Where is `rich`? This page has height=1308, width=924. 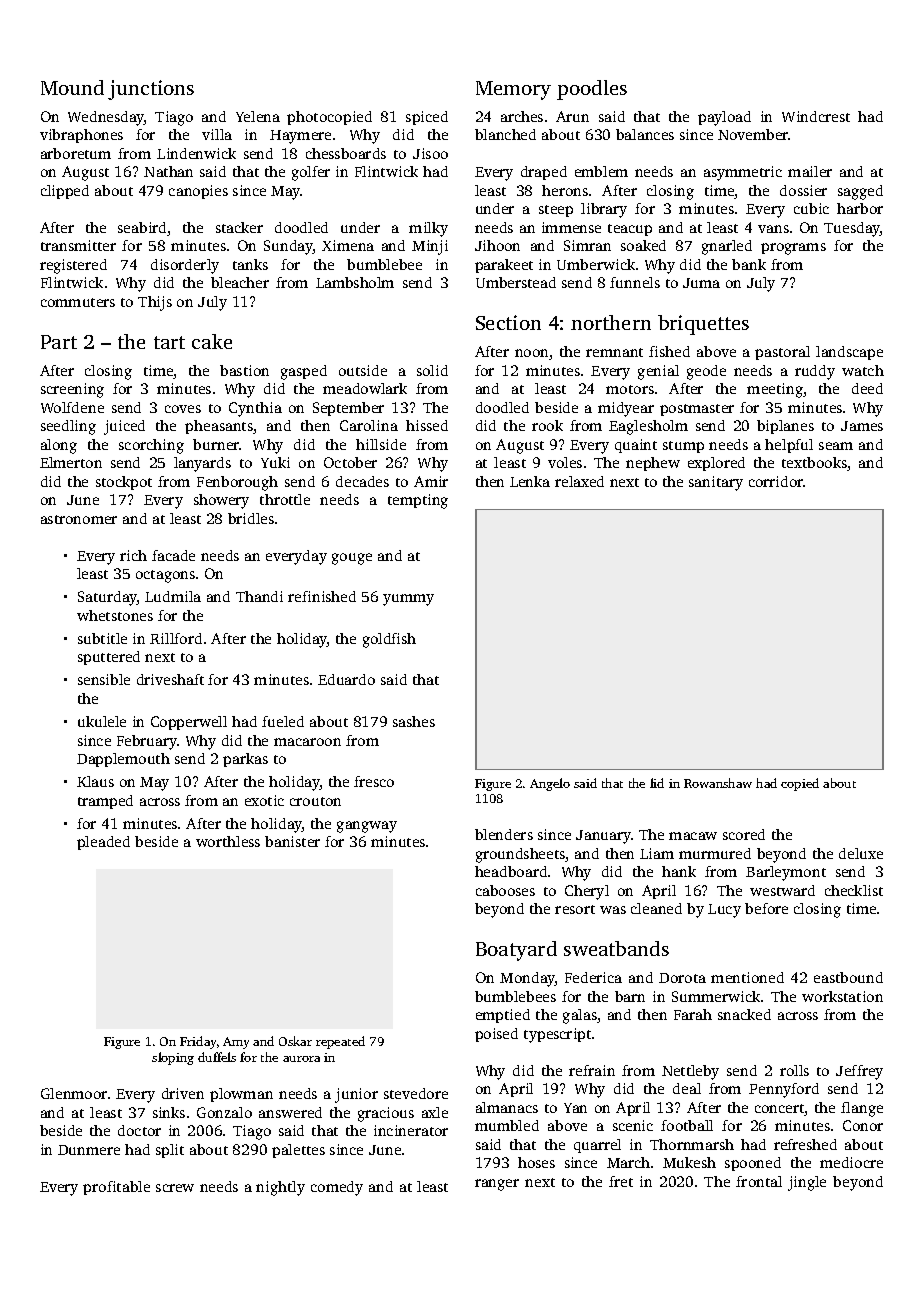
rich is located at coordinates (133, 555).
